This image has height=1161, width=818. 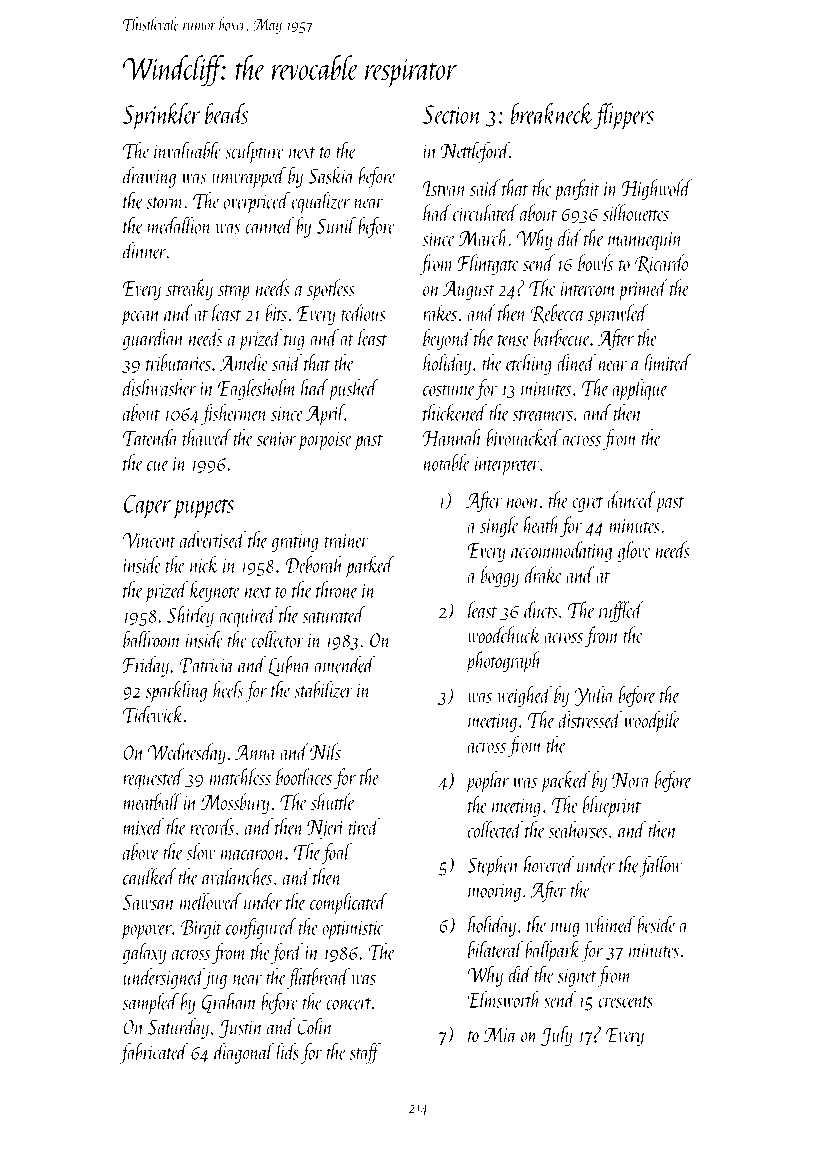 I want to click on glove, so click(x=634, y=551).
